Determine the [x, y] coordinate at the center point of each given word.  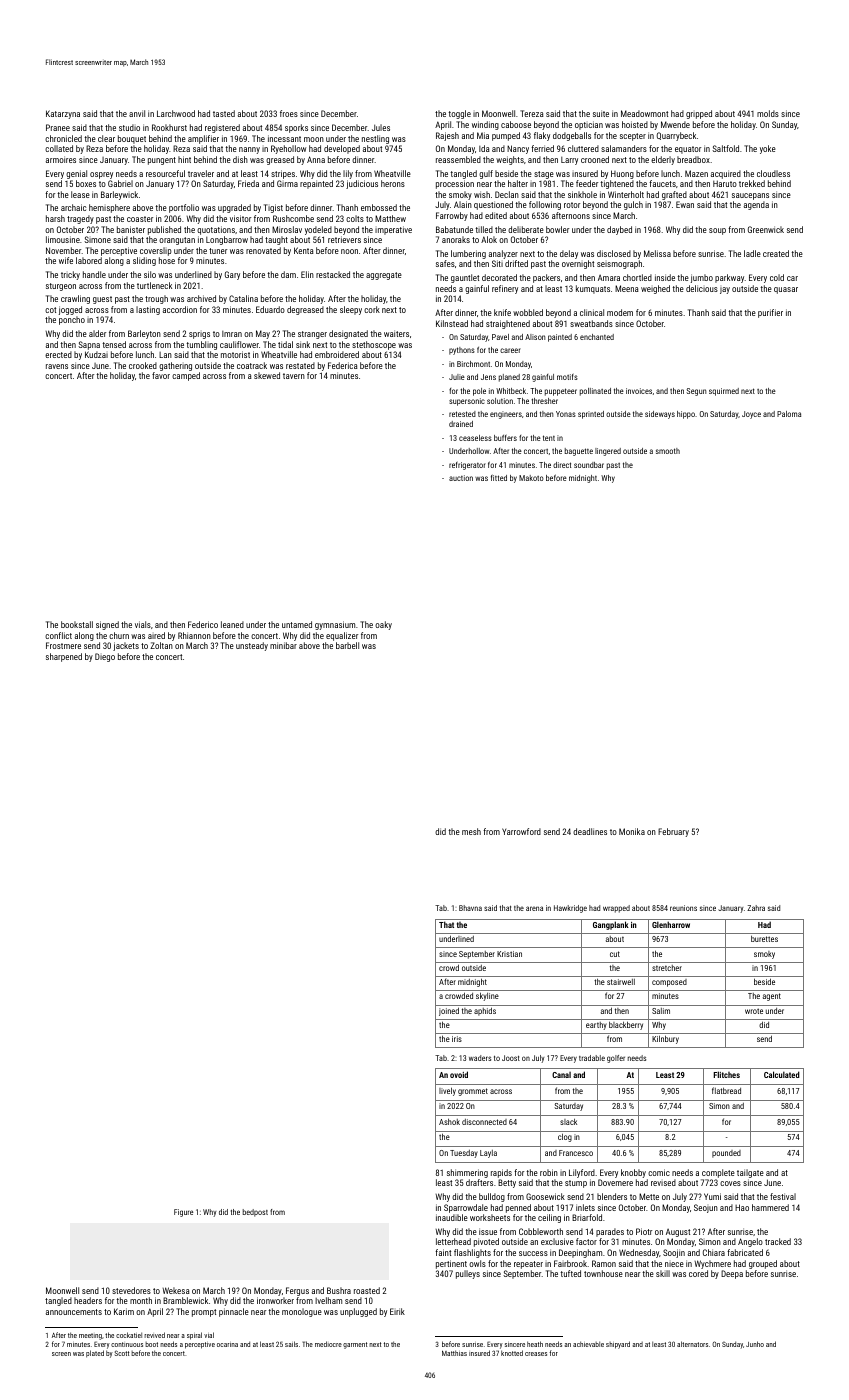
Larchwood [176, 113]
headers [88, 1300]
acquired [726, 174]
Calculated [782, 1074]
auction [461, 478]
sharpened [64, 657]
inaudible [452, 1217]
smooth [668, 451]
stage [544, 175]
